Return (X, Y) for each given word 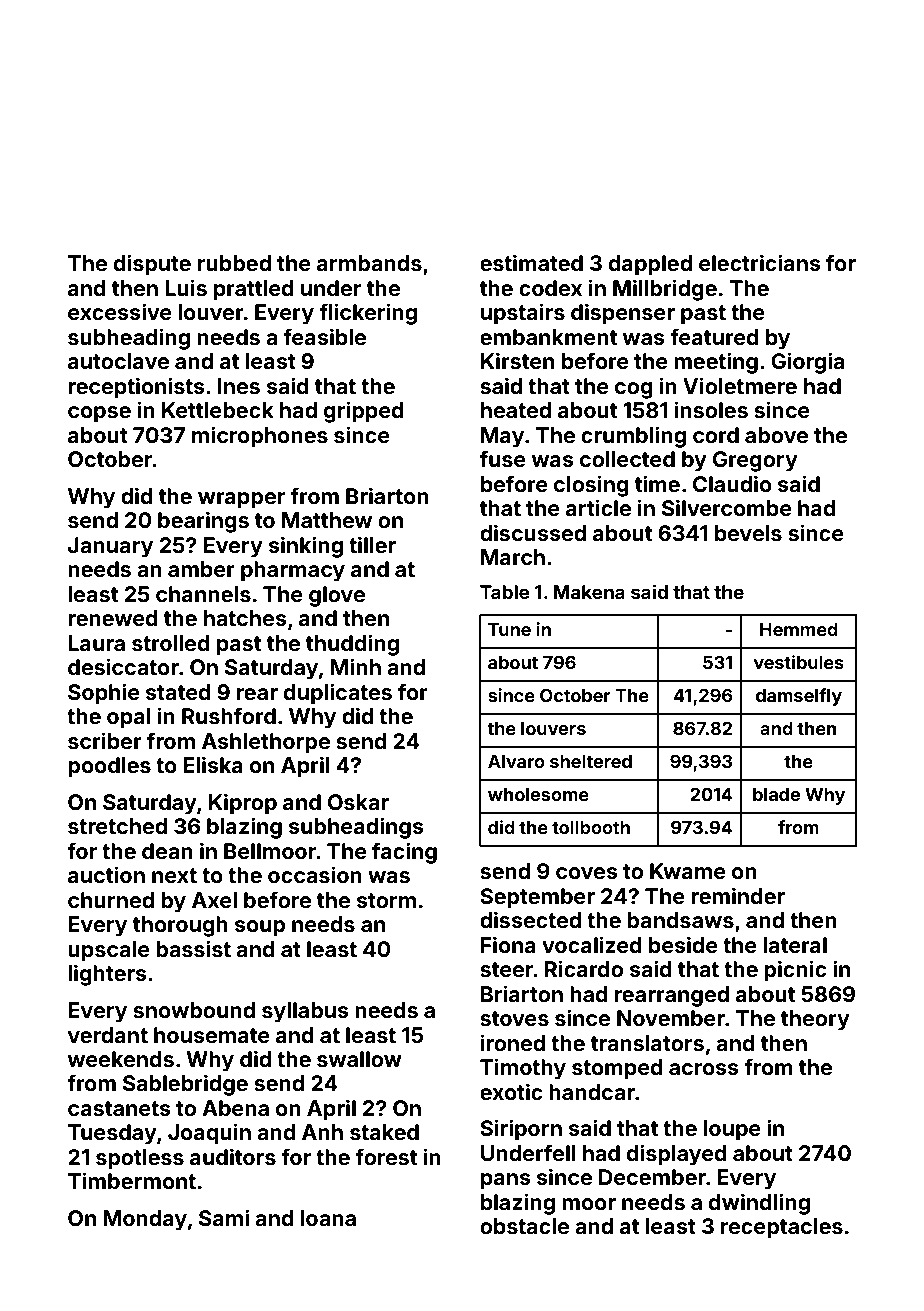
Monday (145, 1220)
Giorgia (807, 363)
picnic (795, 971)
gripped (364, 412)
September (537, 898)
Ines (239, 386)
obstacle (524, 1226)
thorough (180, 926)
